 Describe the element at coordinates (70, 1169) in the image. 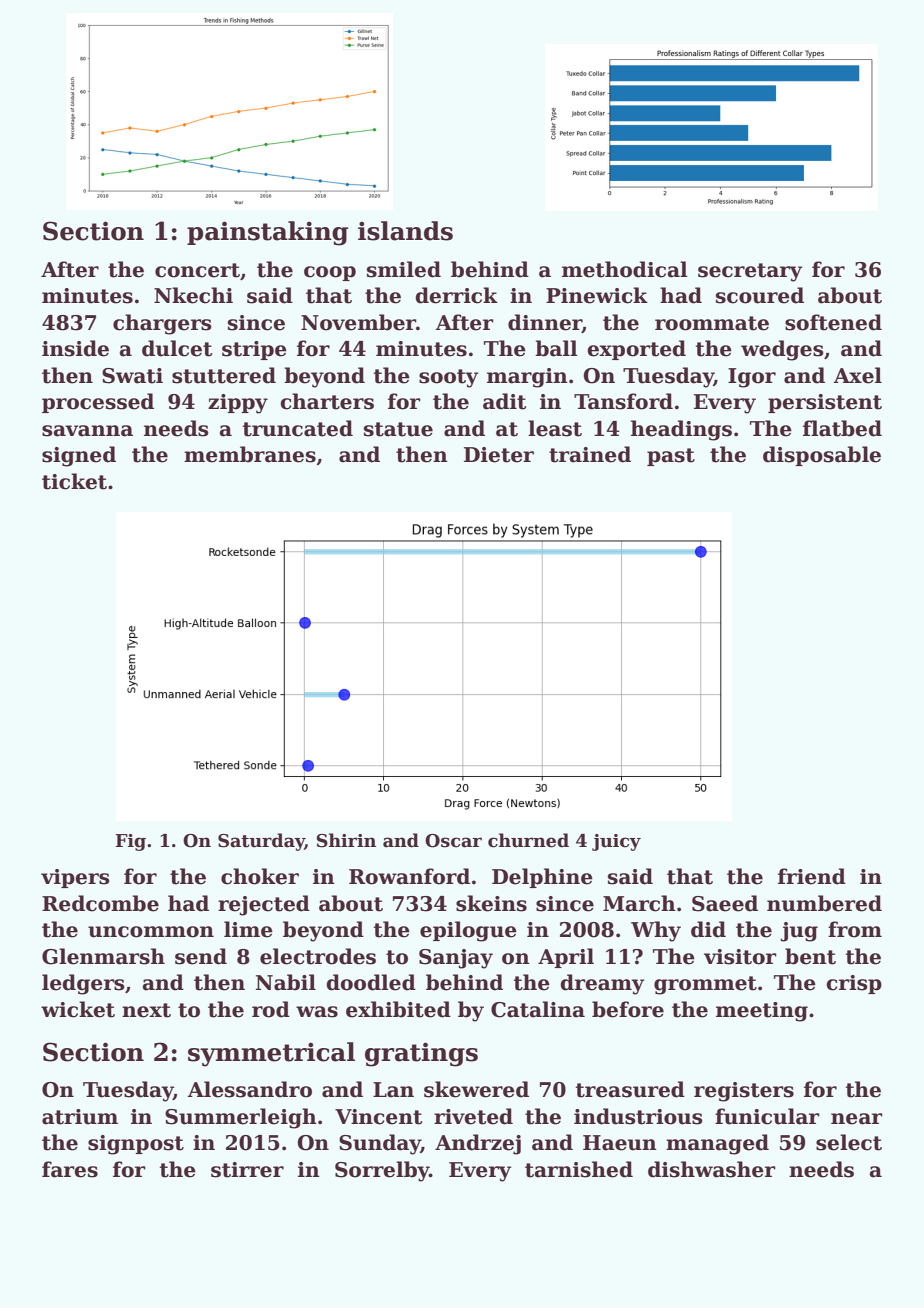

I see `fares` at that location.
